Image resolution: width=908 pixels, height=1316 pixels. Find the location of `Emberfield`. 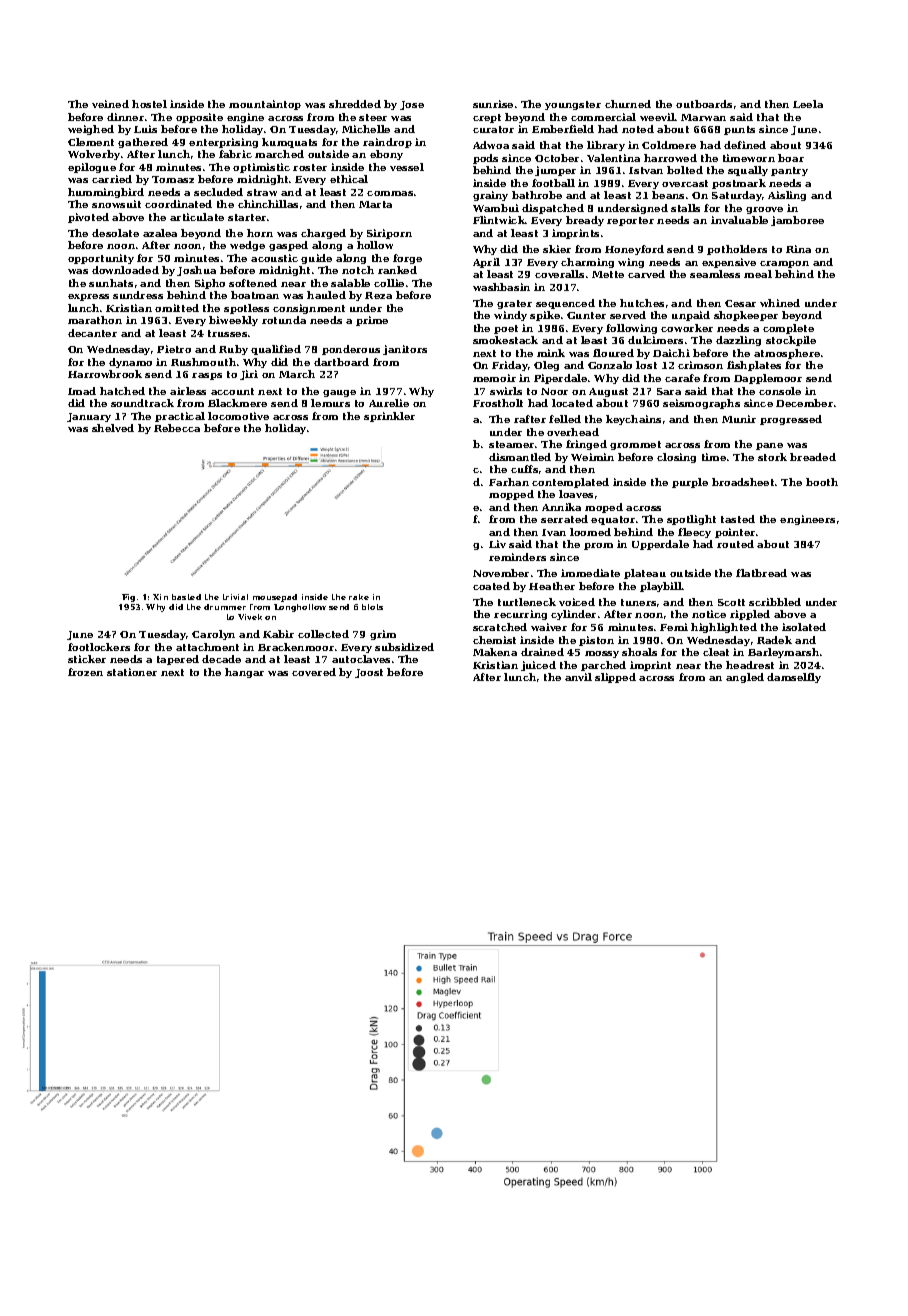

Emberfield is located at coordinates (563, 129).
